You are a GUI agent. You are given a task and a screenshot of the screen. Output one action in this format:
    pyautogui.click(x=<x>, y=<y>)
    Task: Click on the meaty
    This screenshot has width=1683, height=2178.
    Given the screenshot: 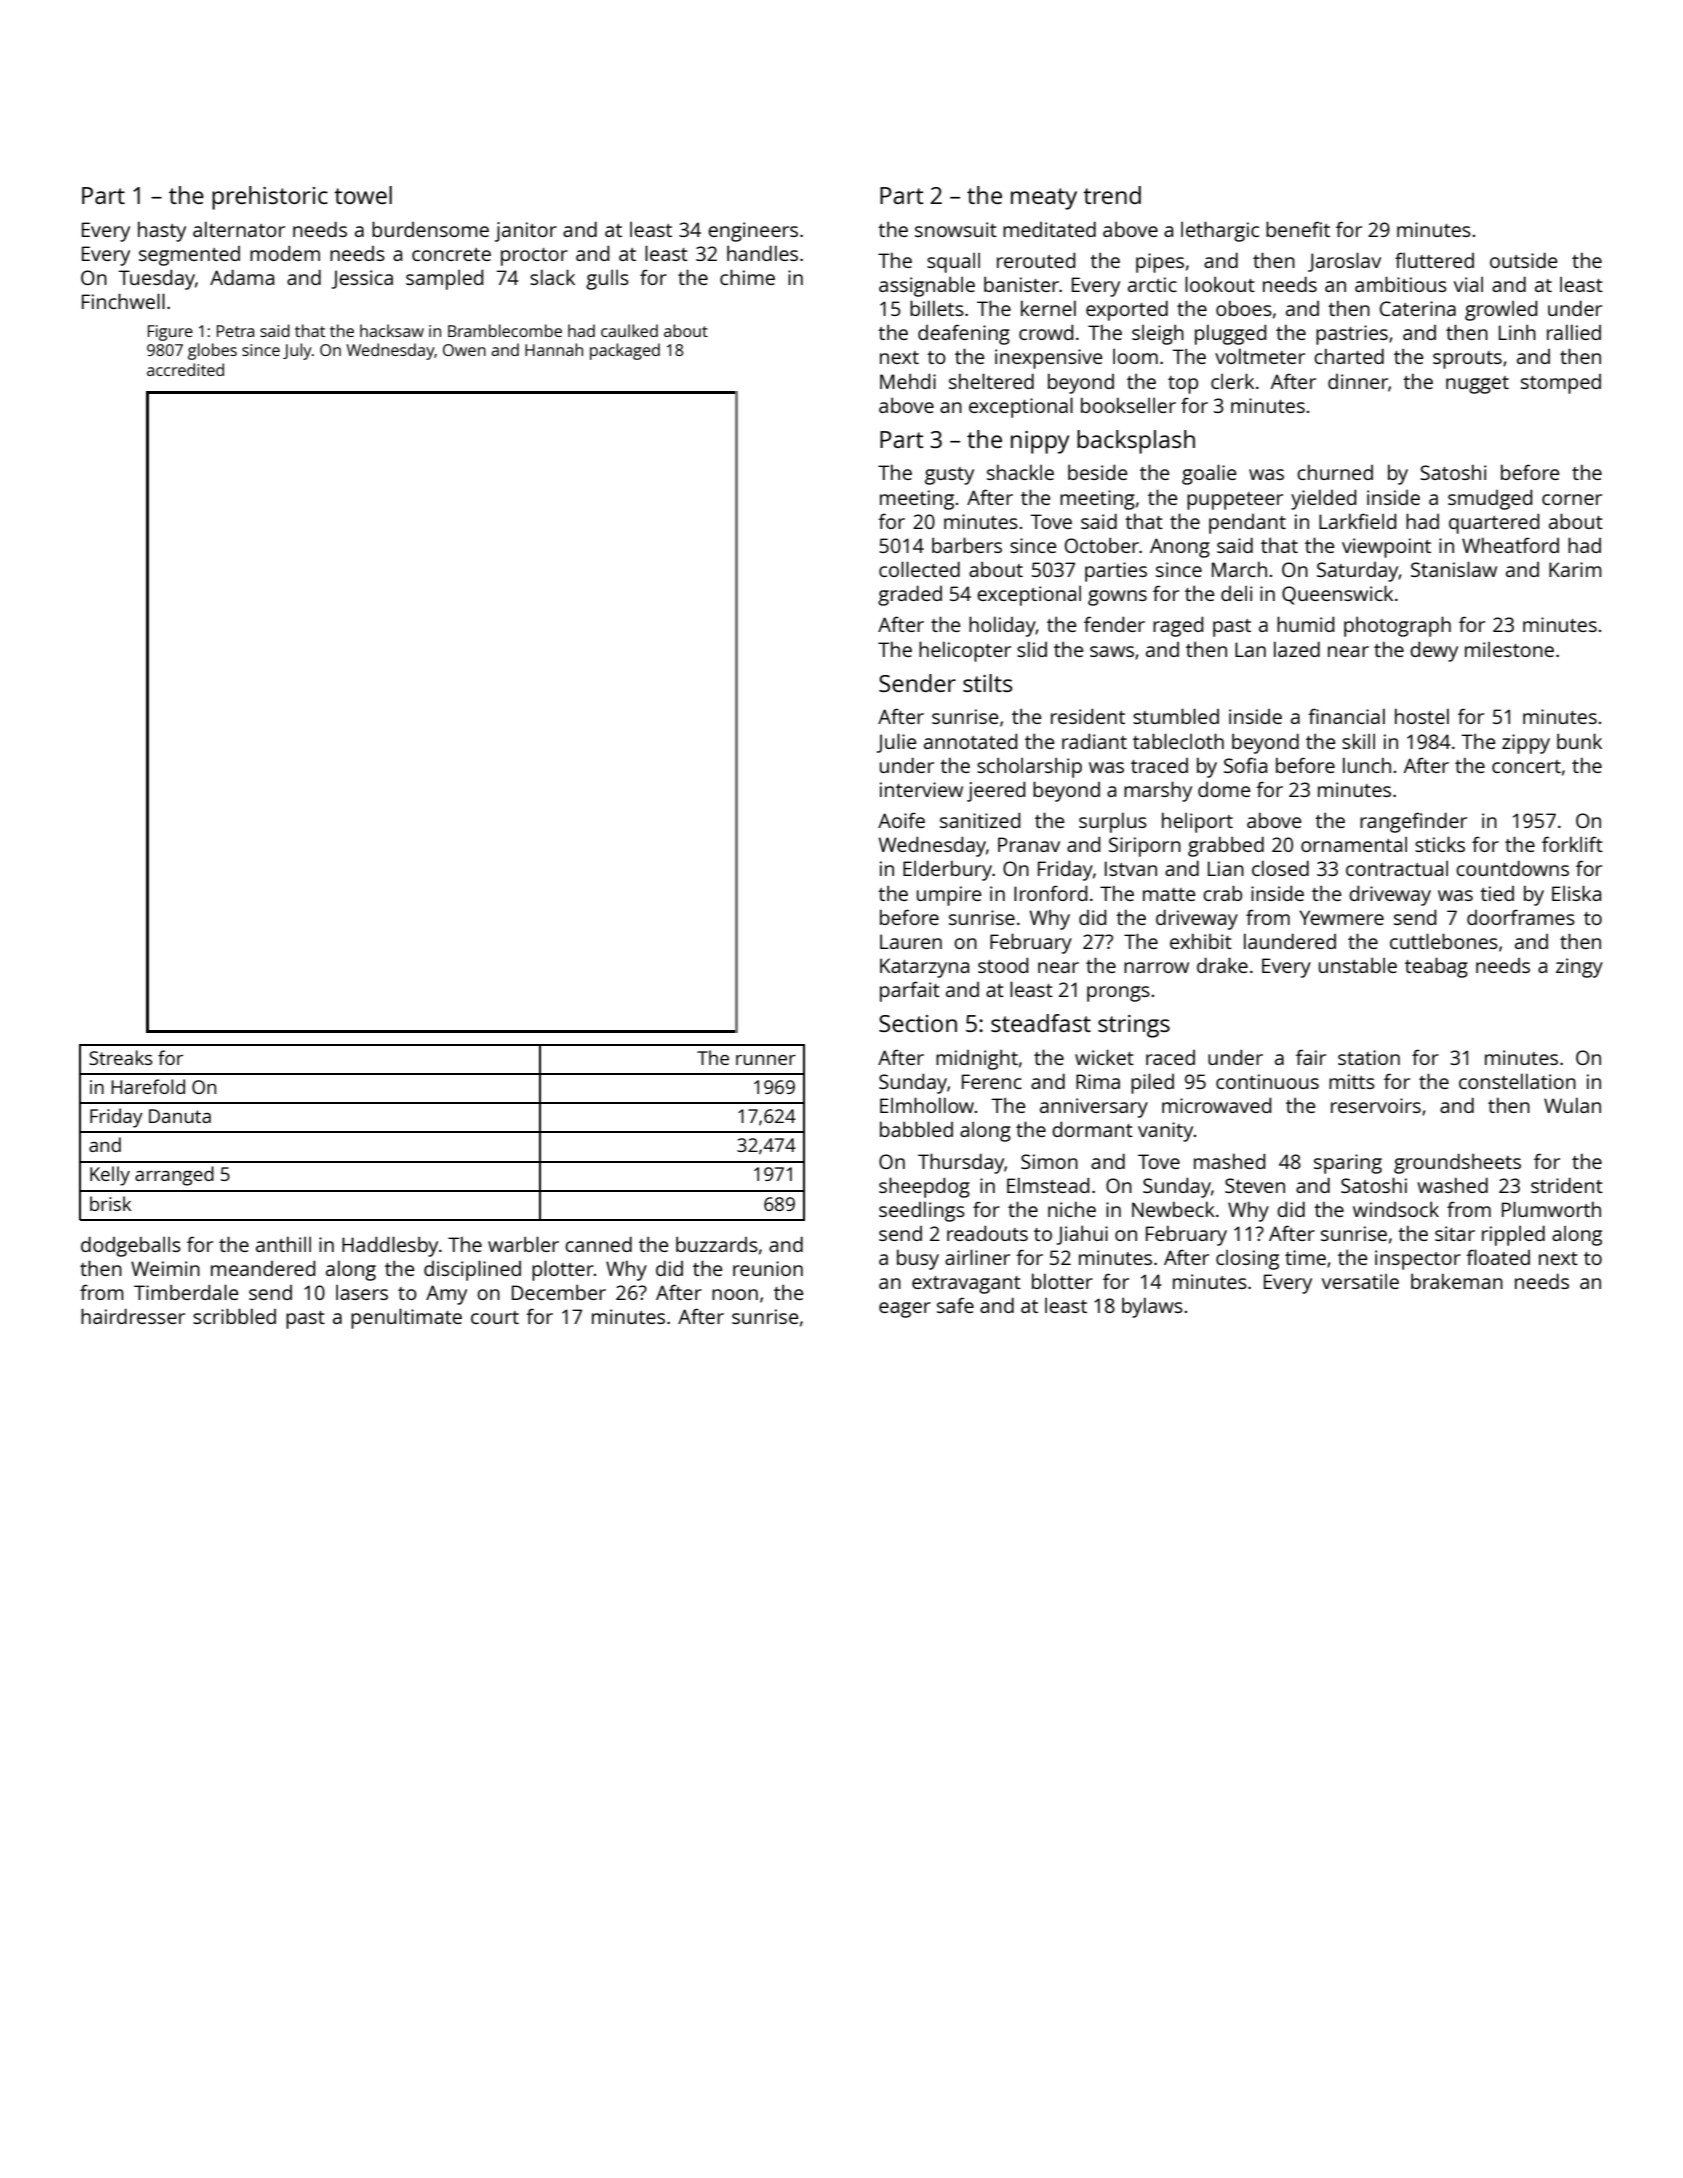 What is the action you would take?
    pyautogui.click(x=1044, y=199)
